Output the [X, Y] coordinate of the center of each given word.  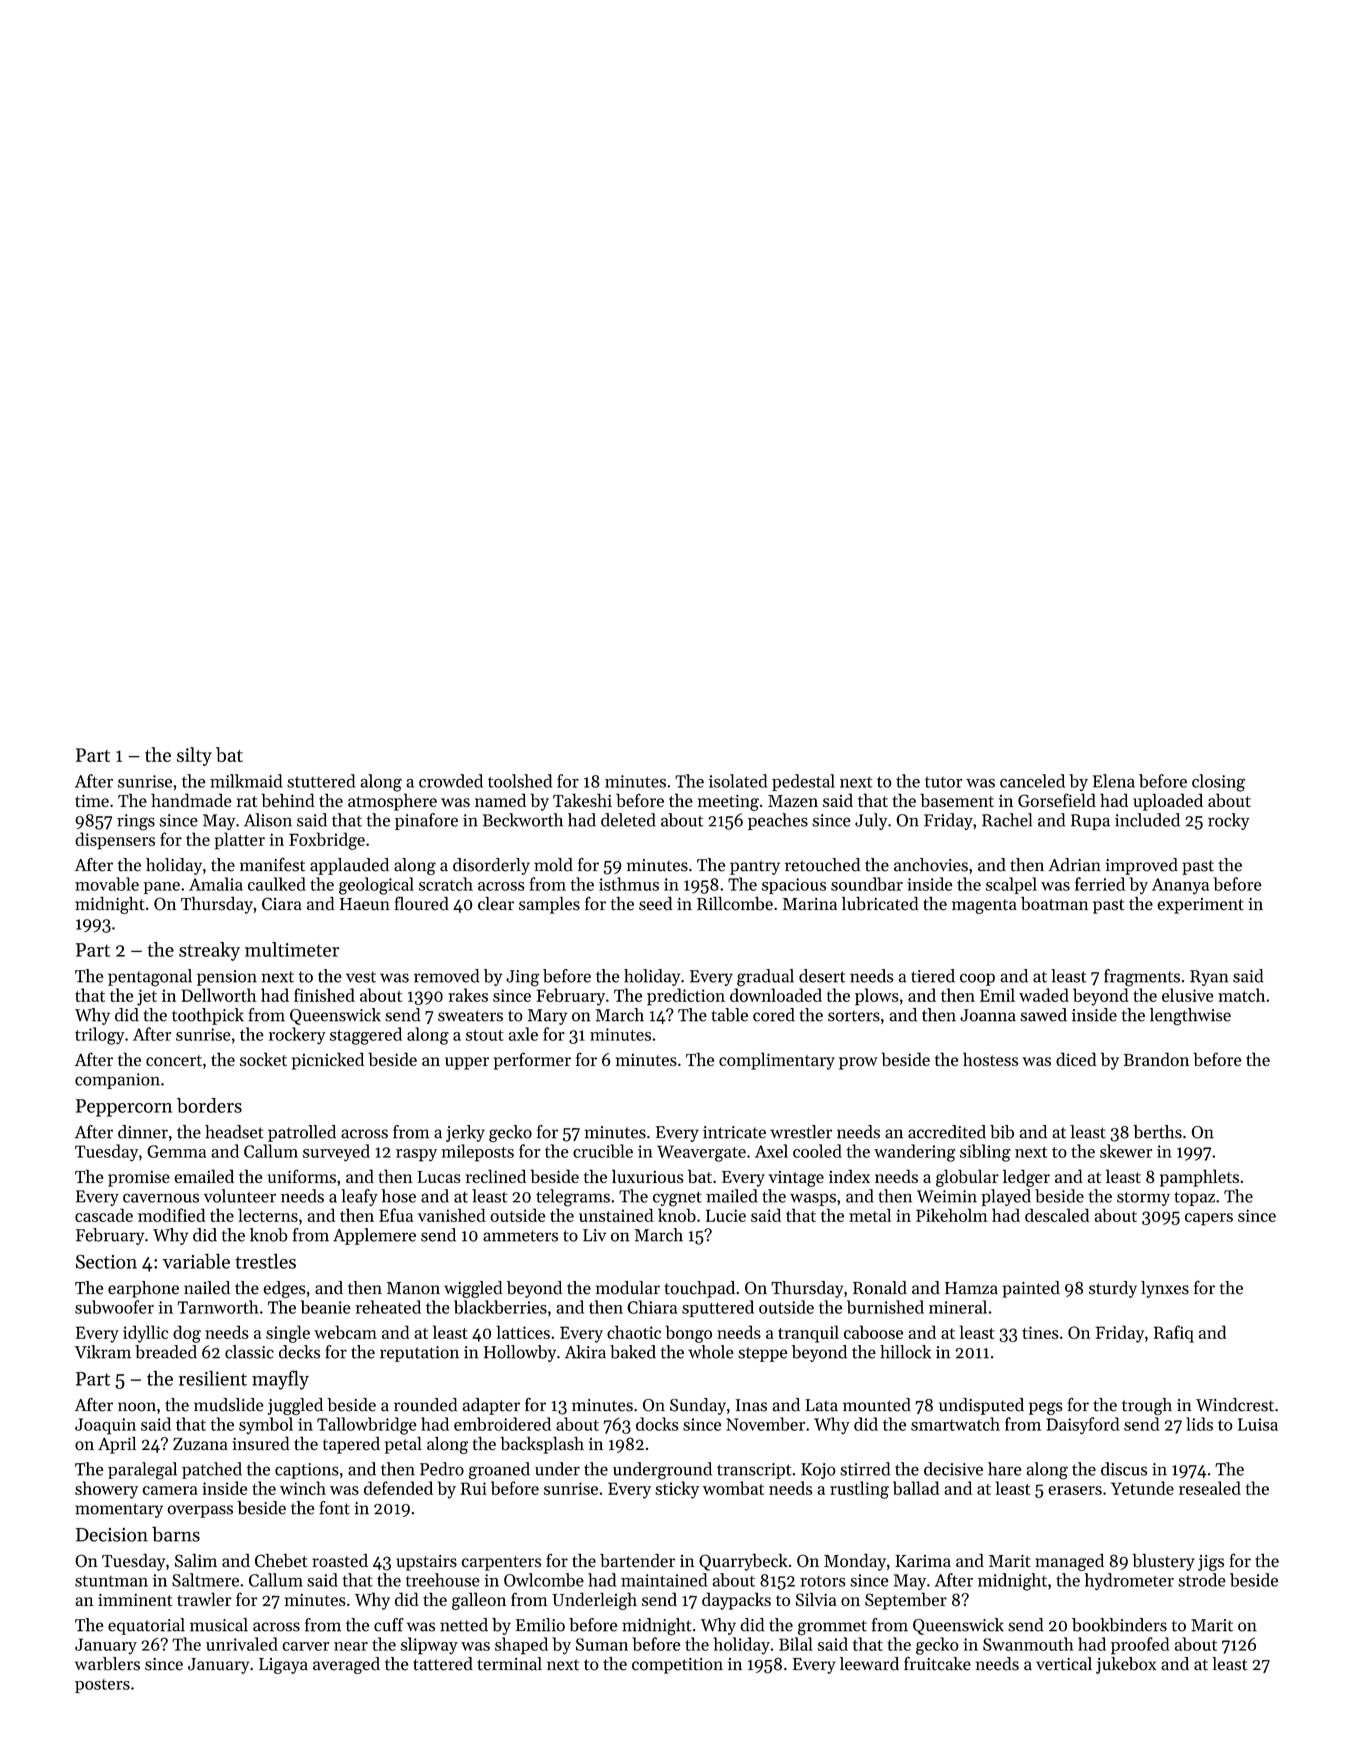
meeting [728, 803]
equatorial [146, 1626]
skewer [1126, 1151]
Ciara [282, 904]
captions [307, 1471]
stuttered [321, 781]
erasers [1075, 1490]
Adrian [1074, 865]
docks [657, 1424]
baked [633, 1352]
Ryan [1209, 978]
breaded [166, 1352]
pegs [1046, 1408]
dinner [143, 1132]
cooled [817, 1151]
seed [655, 903]
